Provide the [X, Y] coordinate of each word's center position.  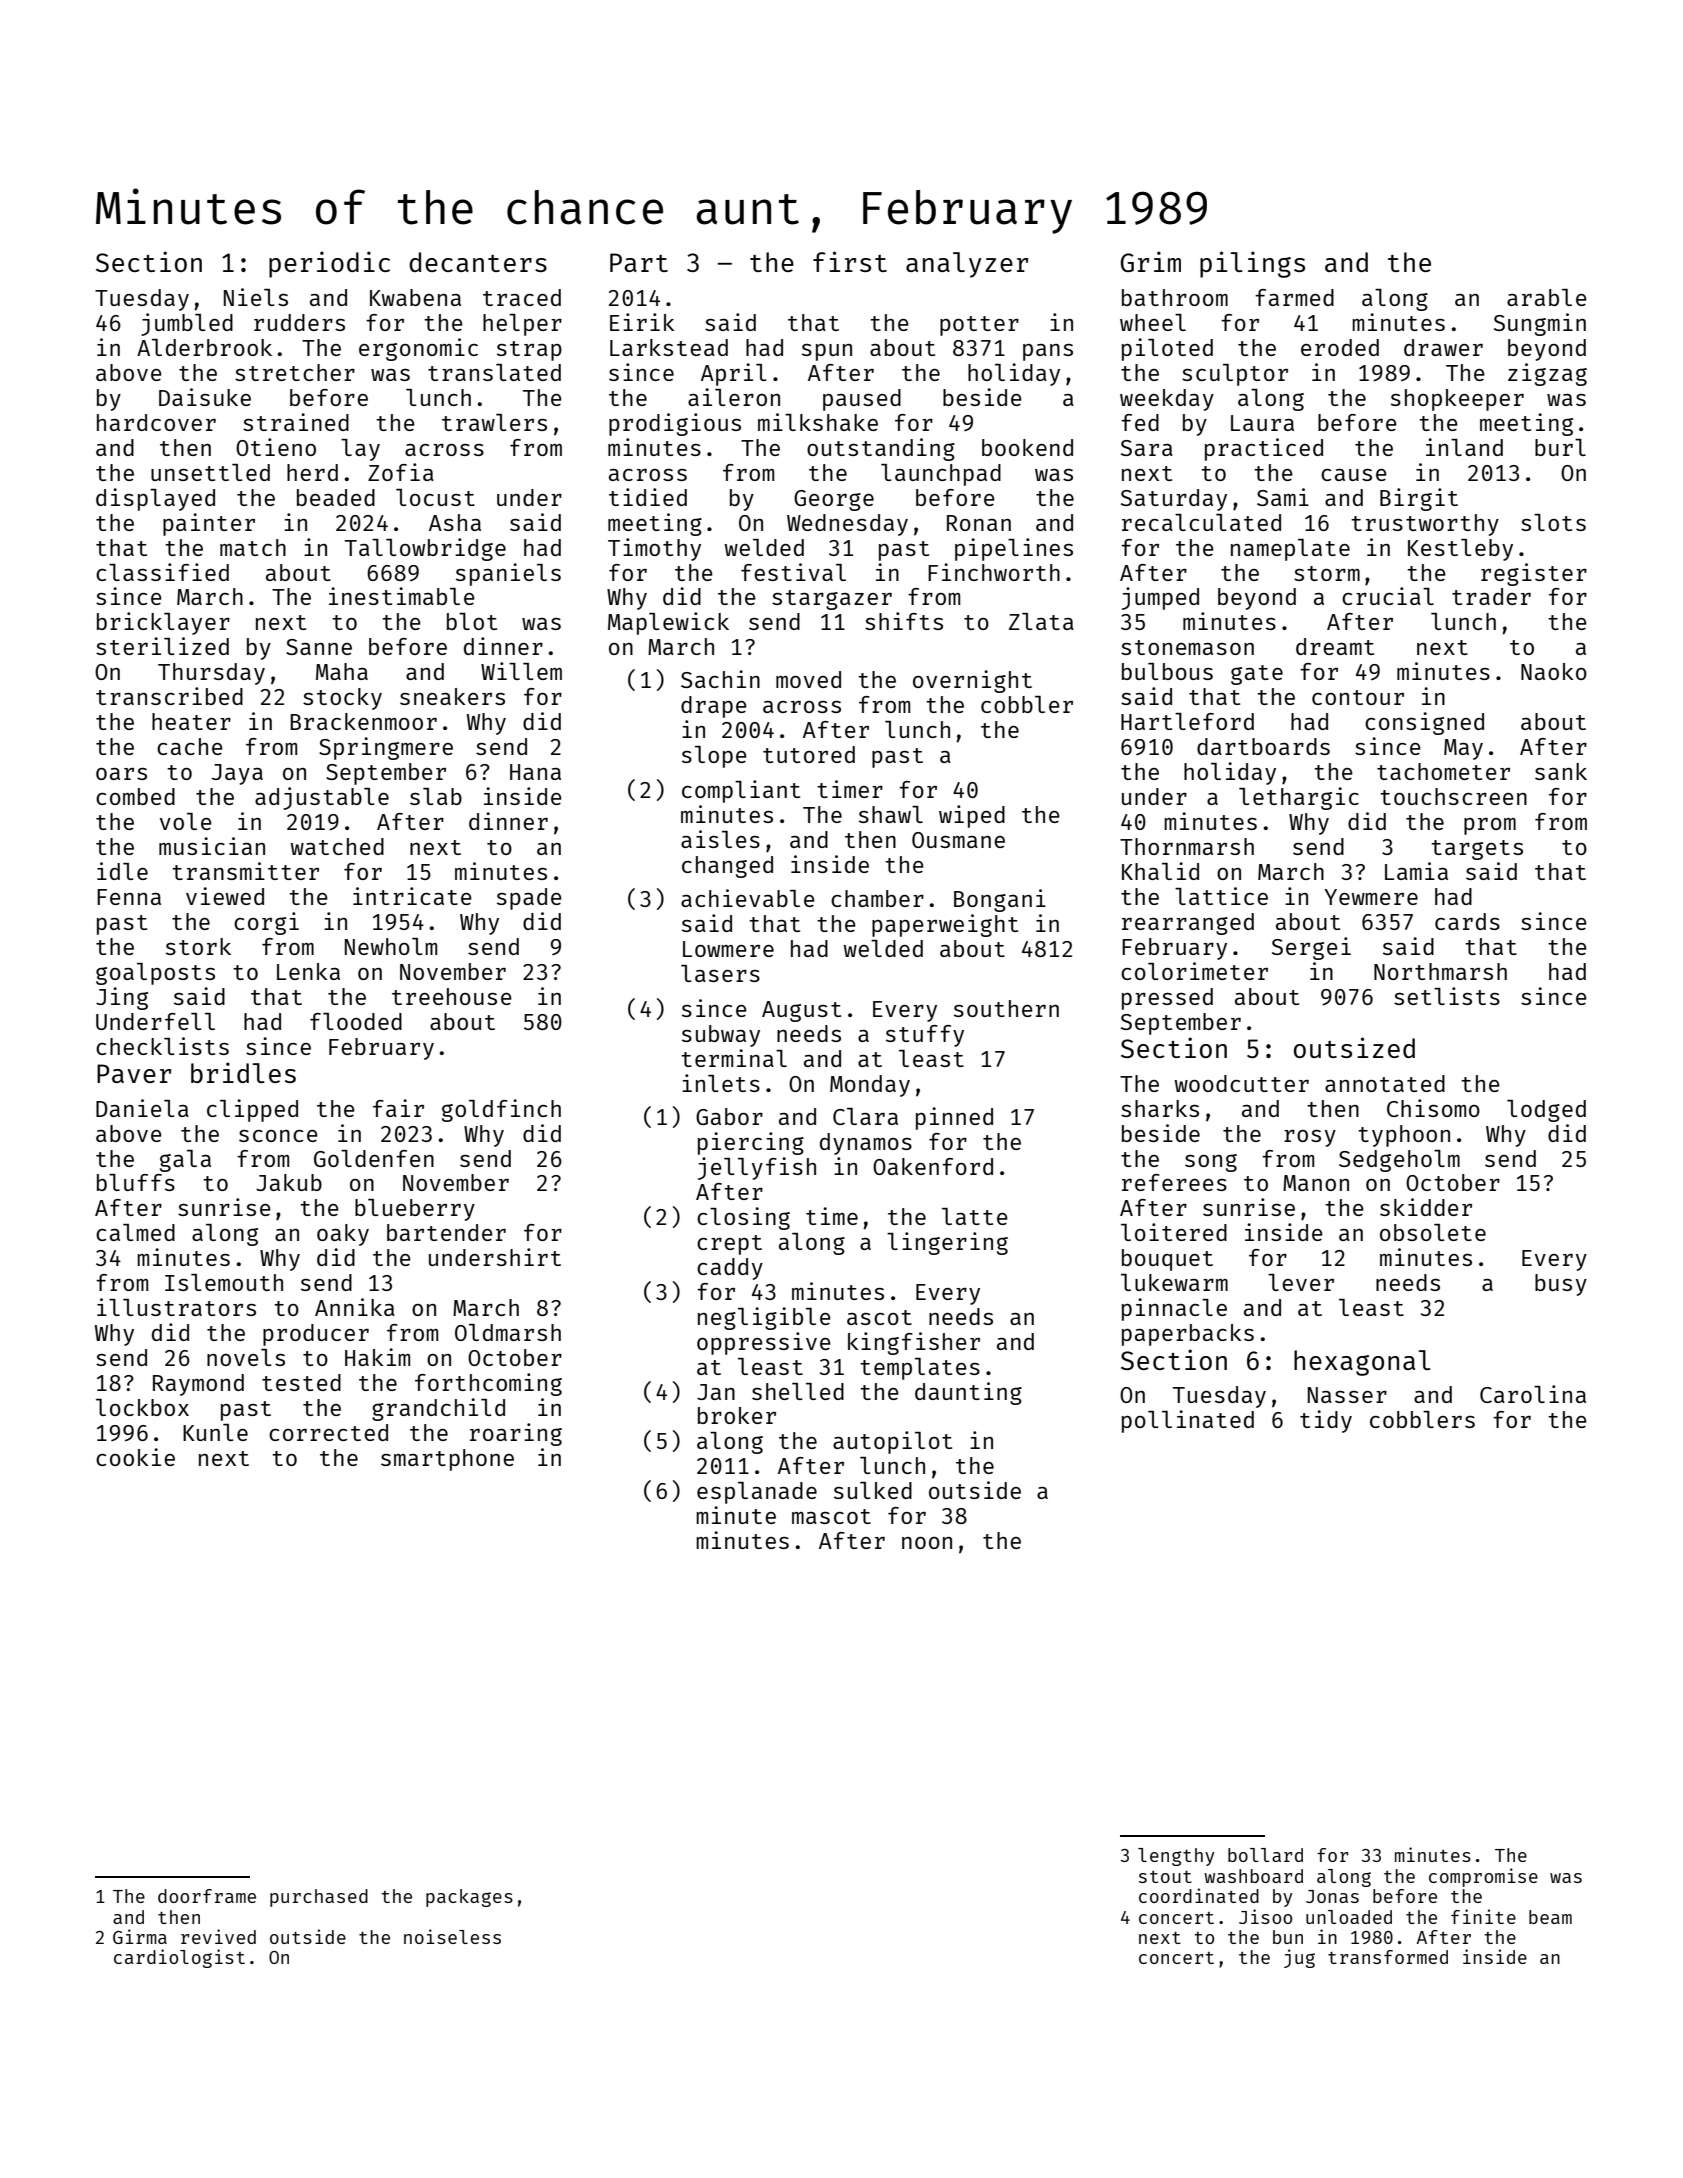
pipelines [1014, 549]
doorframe [207, 1896]
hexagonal [1362, 1363]
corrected [328, 1432]
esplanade [757, 1493]
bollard [1265, 1855]
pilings [1252, 264]
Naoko [1554, 671]
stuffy [925, 1036]
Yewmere [1371, 897]
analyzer [967, 265]
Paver [134, 1073]
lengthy [1176, 1857]
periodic [329, 264]
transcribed [169, 696]
